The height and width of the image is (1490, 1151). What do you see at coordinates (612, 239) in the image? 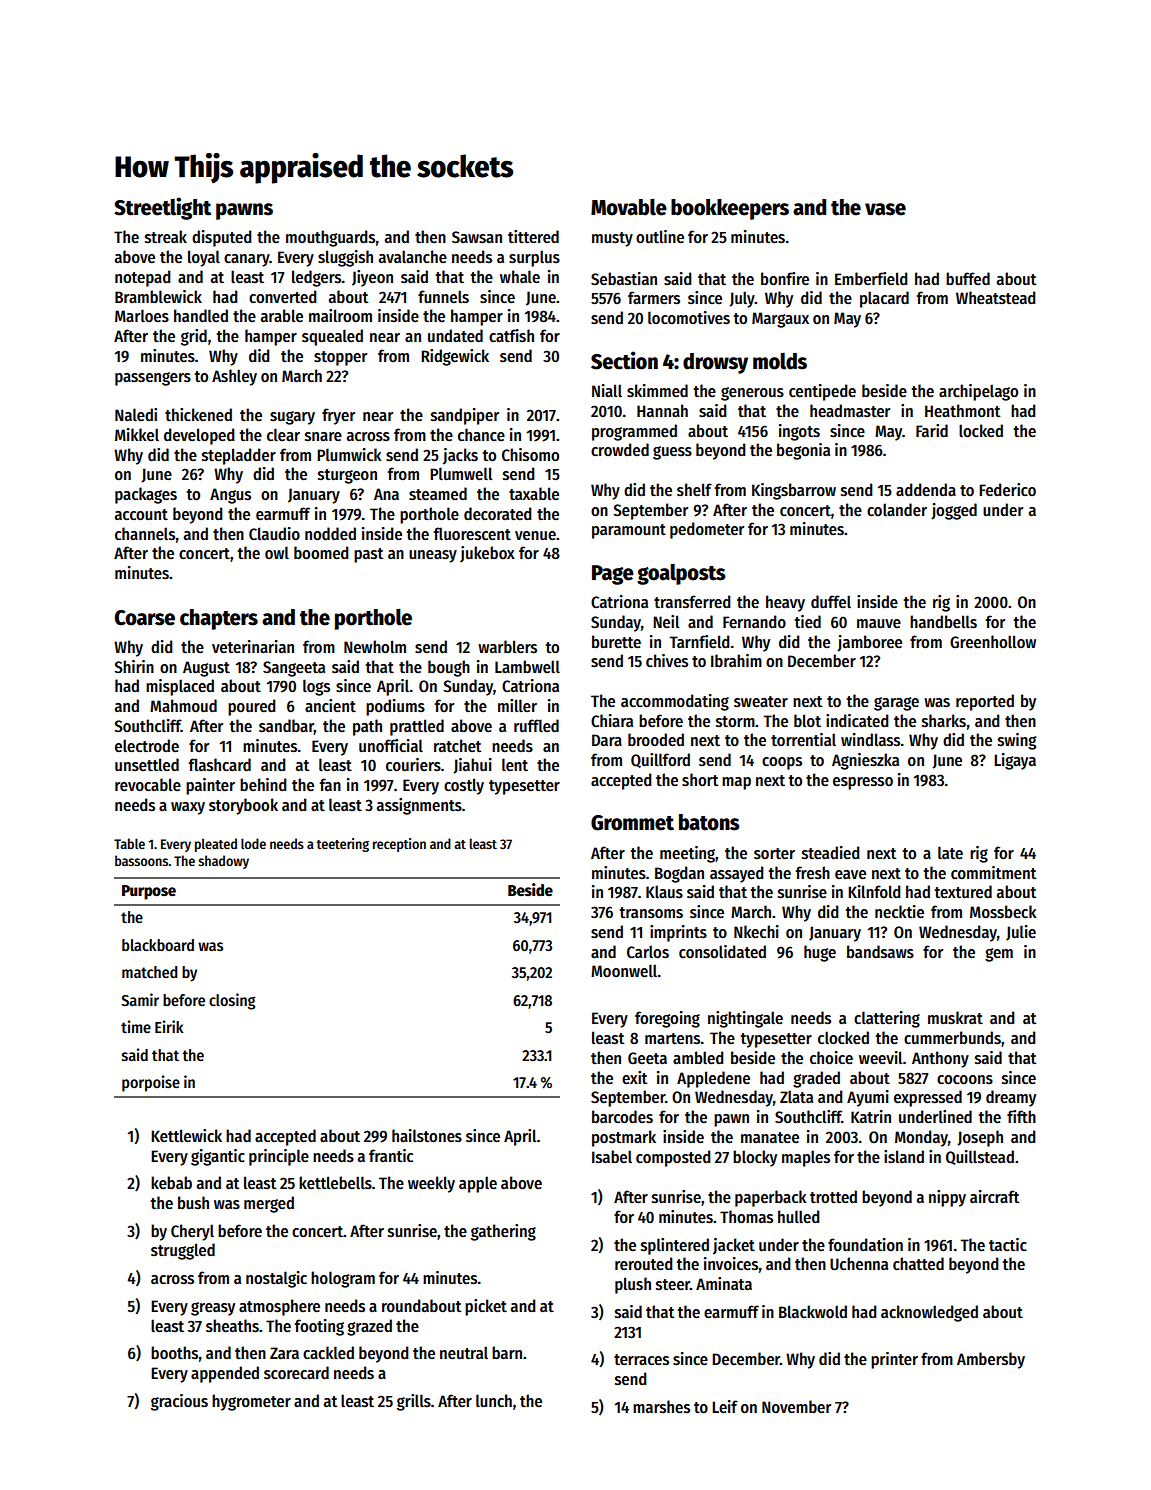
I see `musty` at bounding box center [612, 239].
